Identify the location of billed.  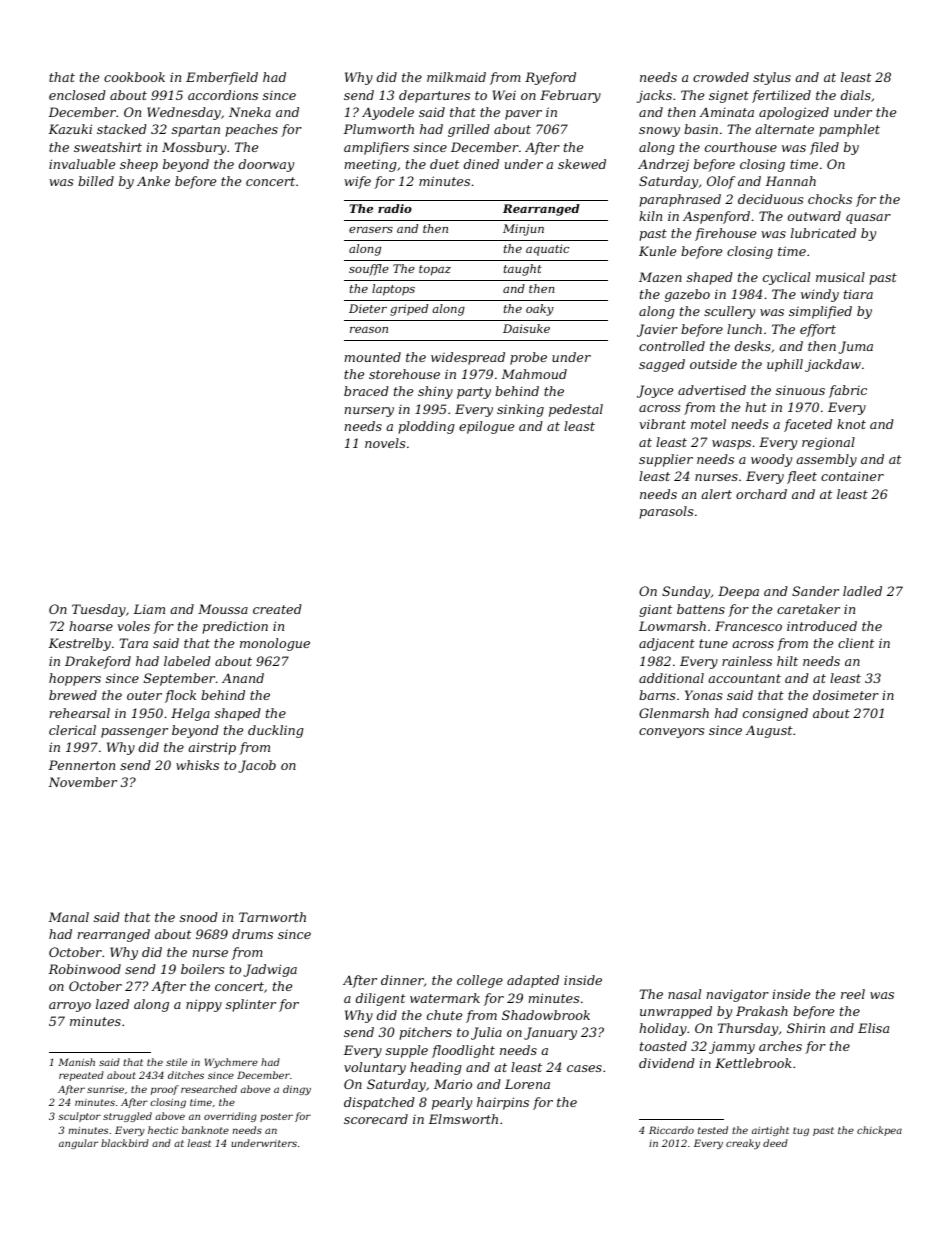
(96, 181).
